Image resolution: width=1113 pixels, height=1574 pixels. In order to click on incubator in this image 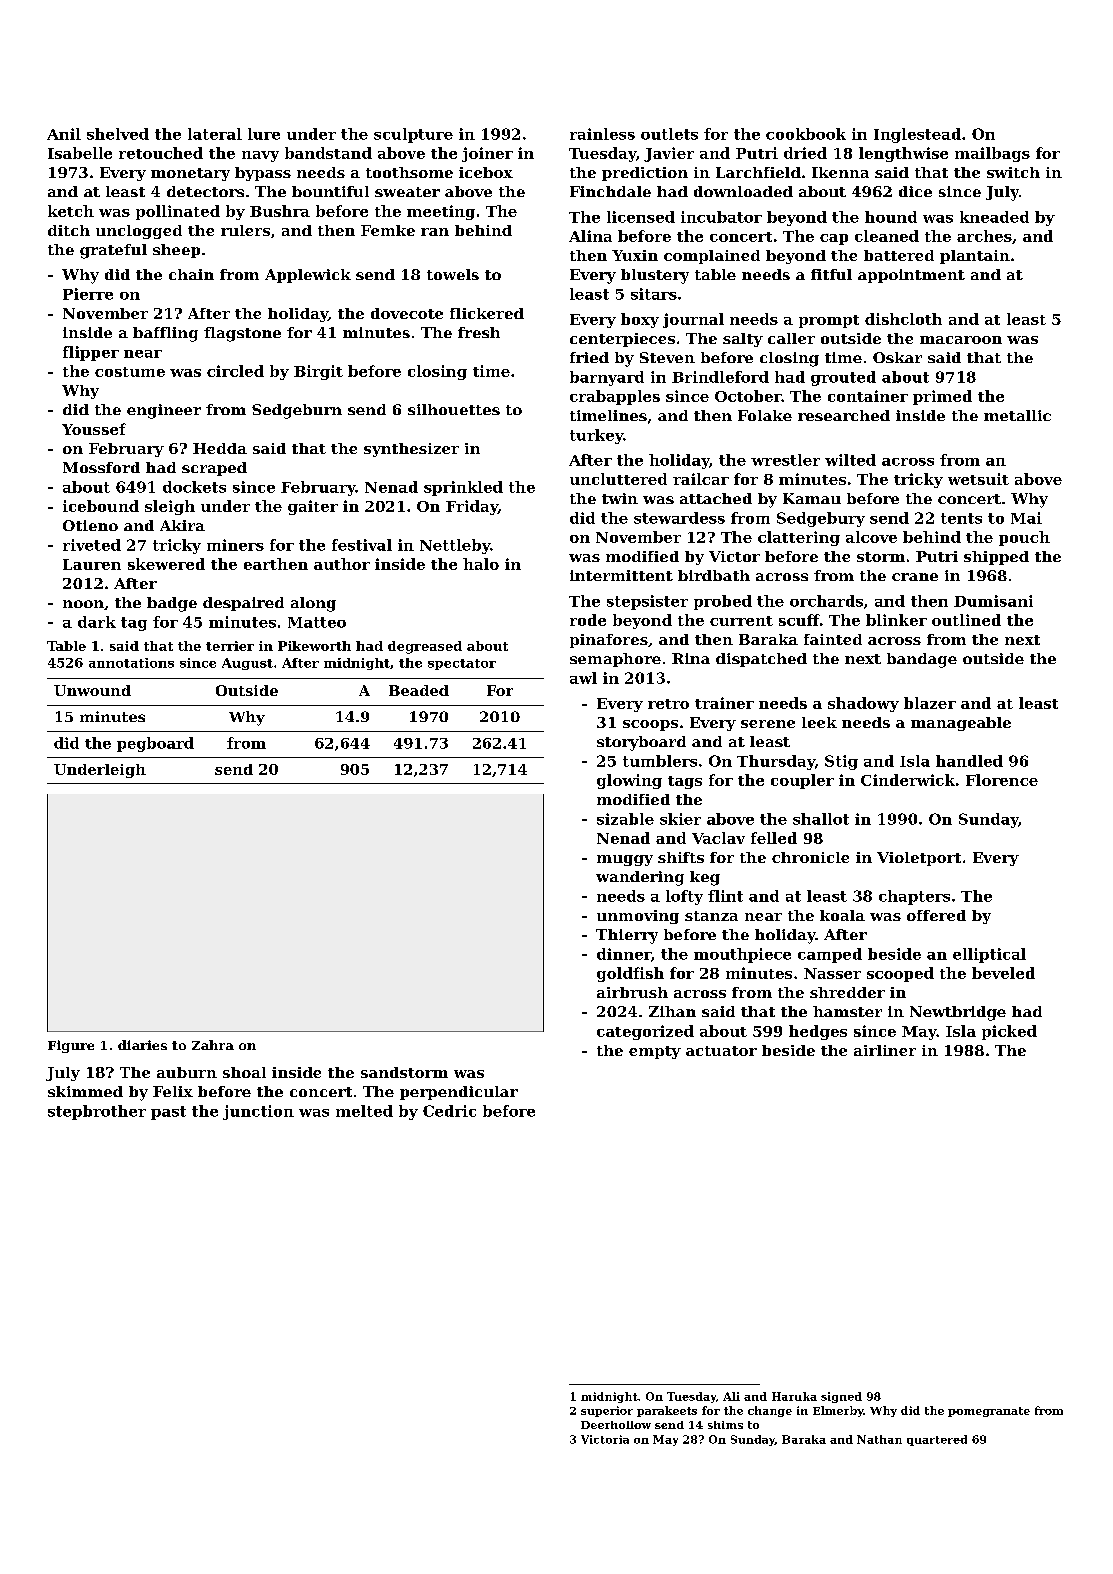, I will do `click(721, 217)`.
